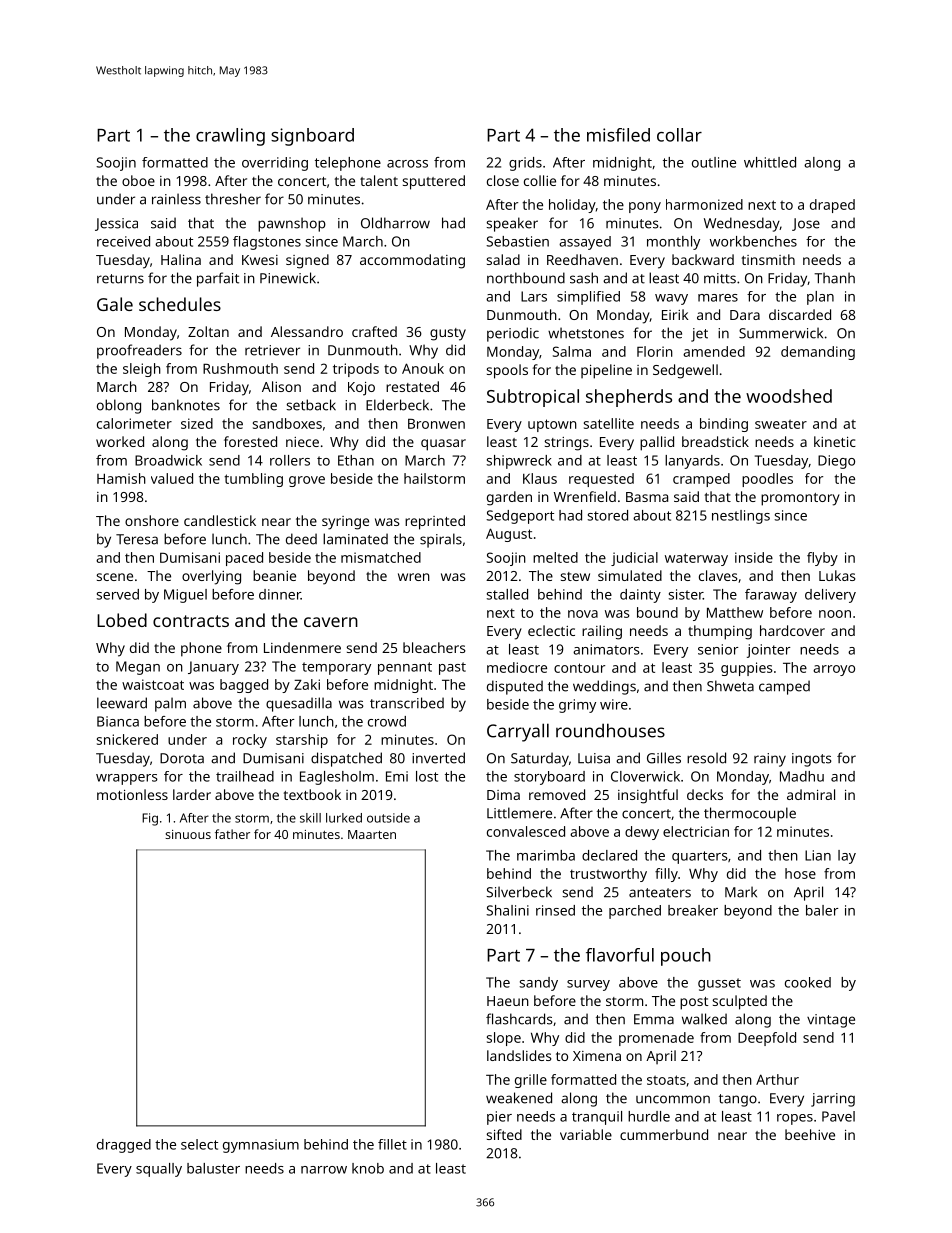  What do you see at coordinates (789, 396) in the page?
I see `woodshed` at bounding box center [789, 396].
